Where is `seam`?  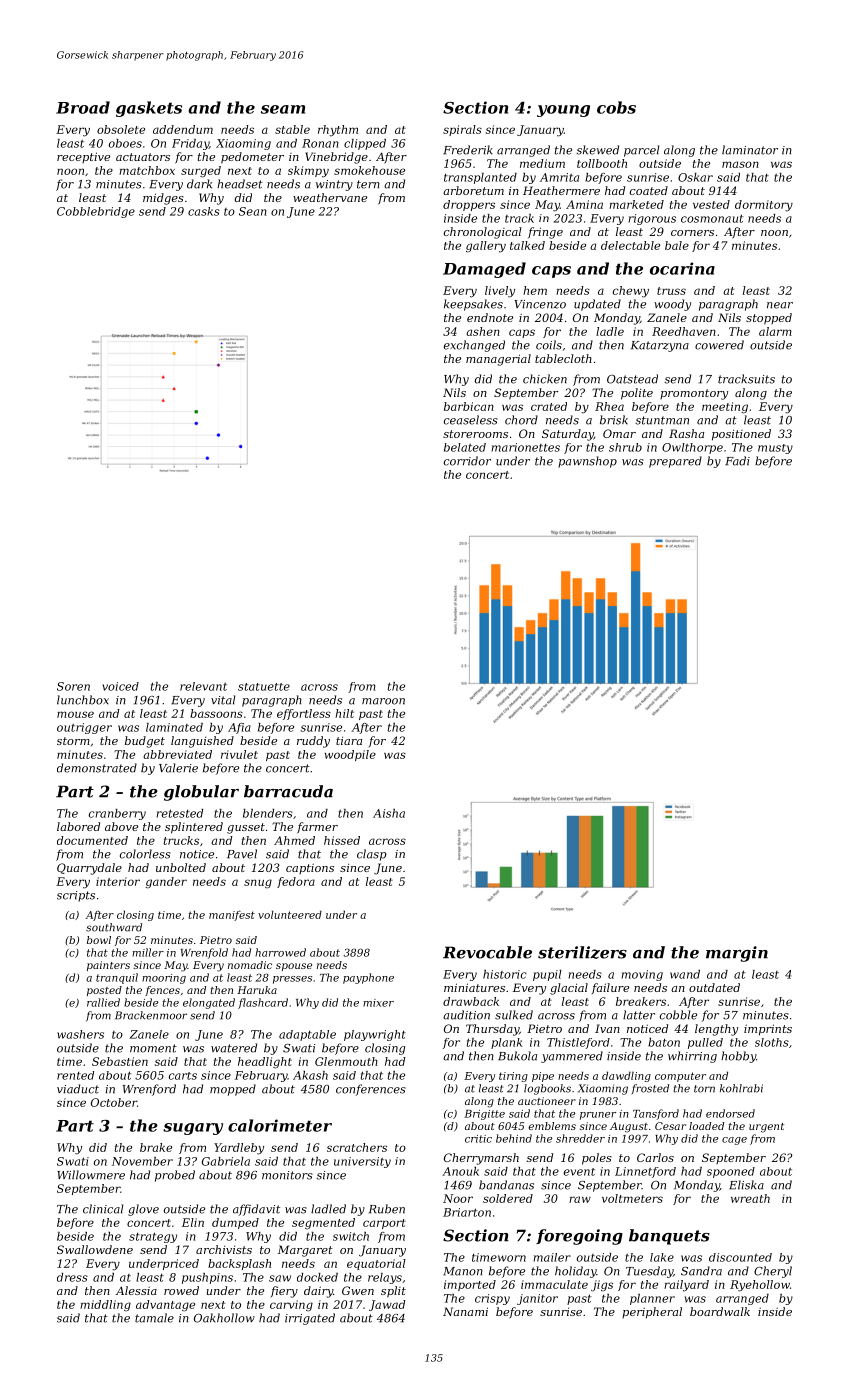
seam is located at coordinates (283, 109).
